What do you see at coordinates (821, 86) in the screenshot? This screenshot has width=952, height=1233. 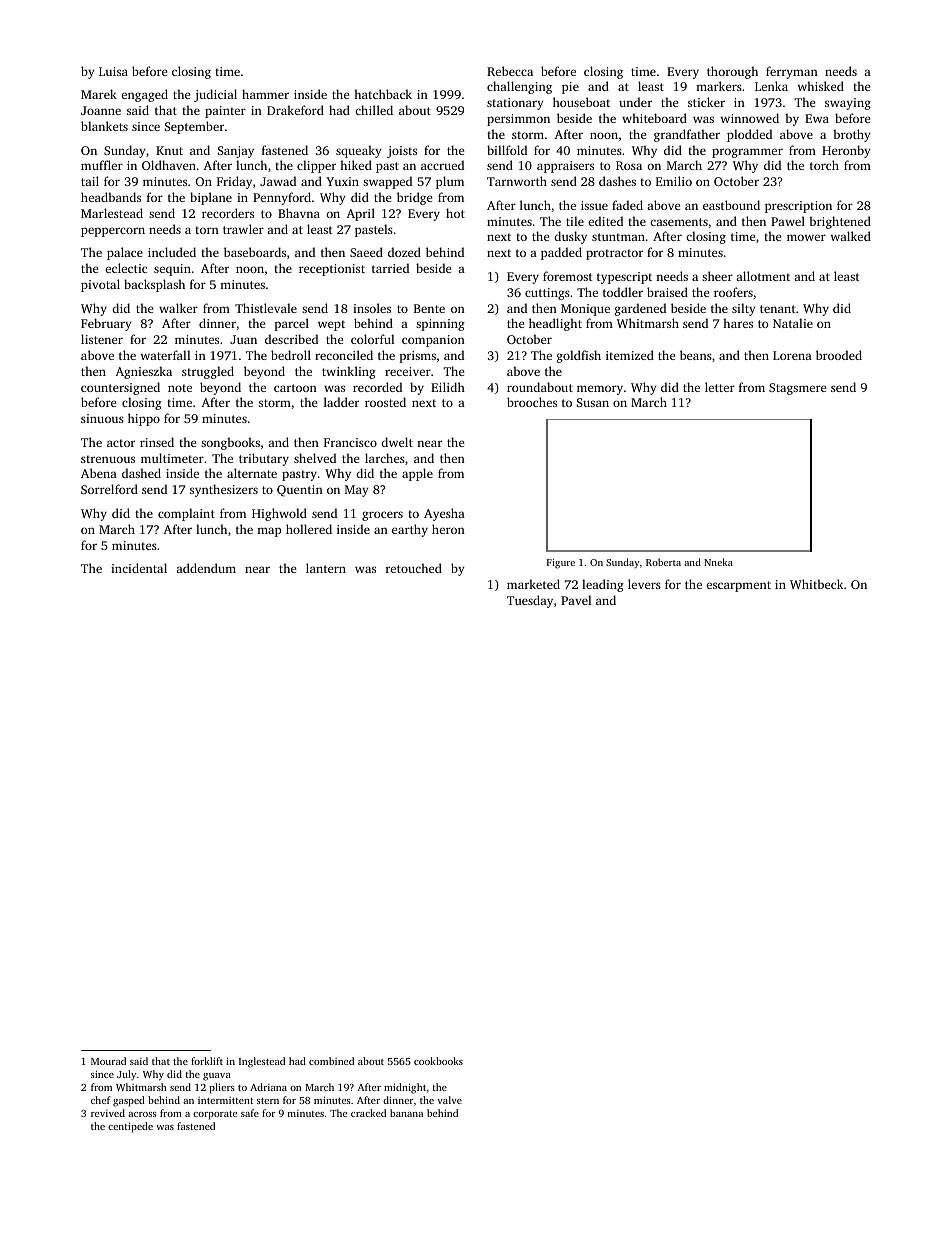 I see `whisked` at bounding box center [821, 86].
